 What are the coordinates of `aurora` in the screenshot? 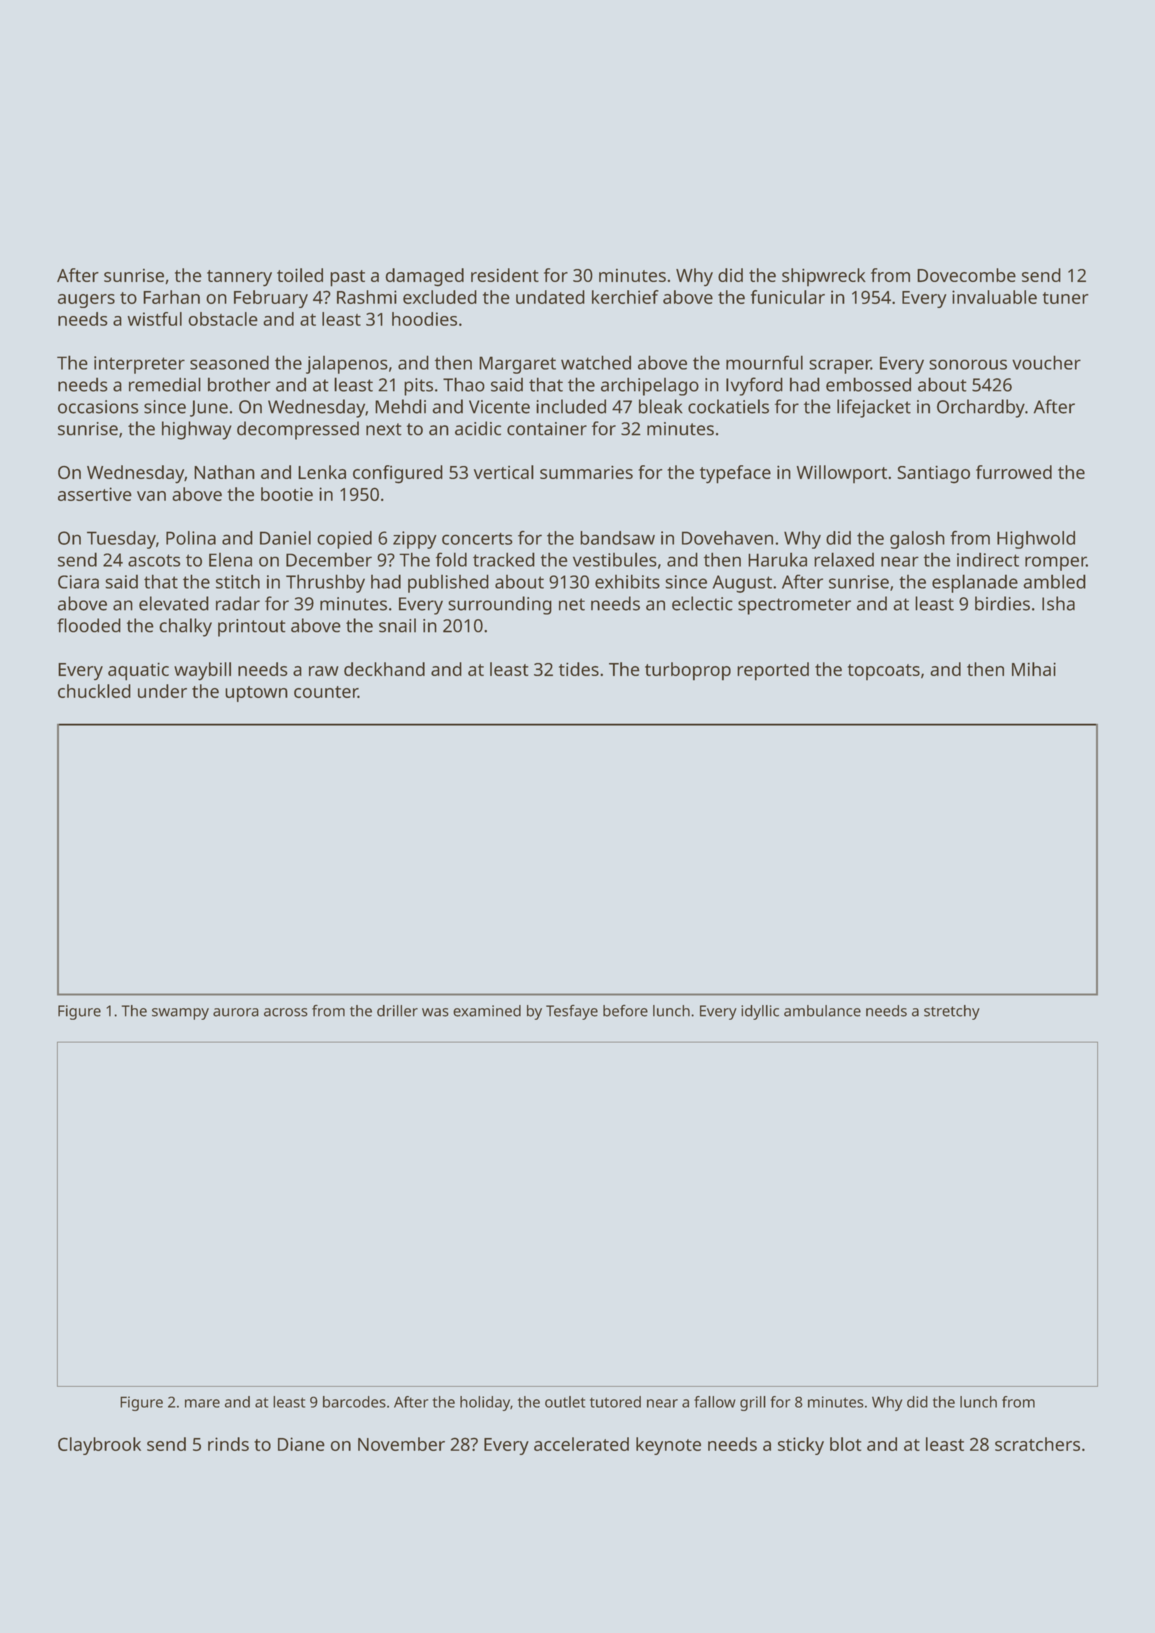 It's located at (236, 1012).
